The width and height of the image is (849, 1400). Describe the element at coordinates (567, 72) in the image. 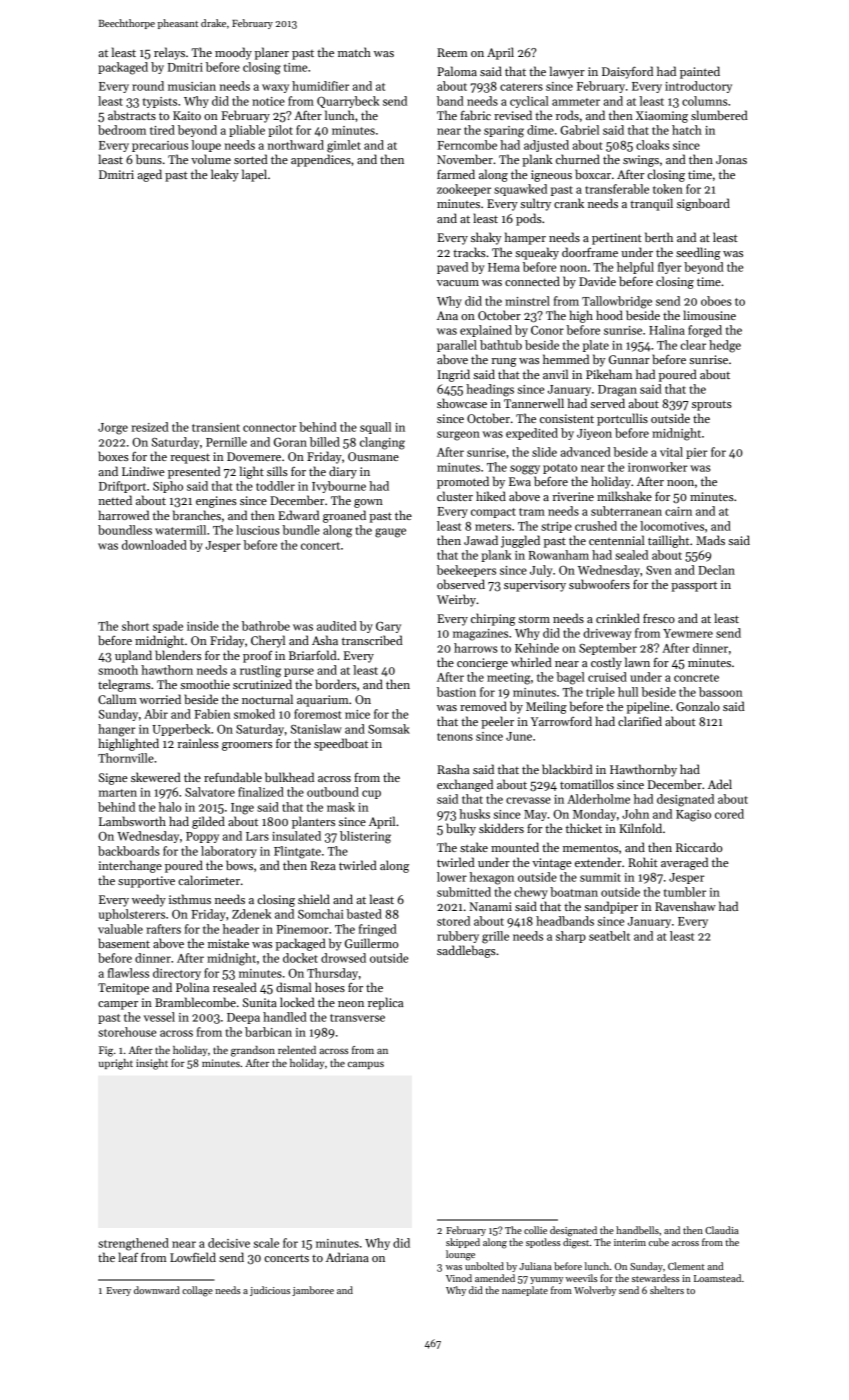

I see `lawyer` at that location.
